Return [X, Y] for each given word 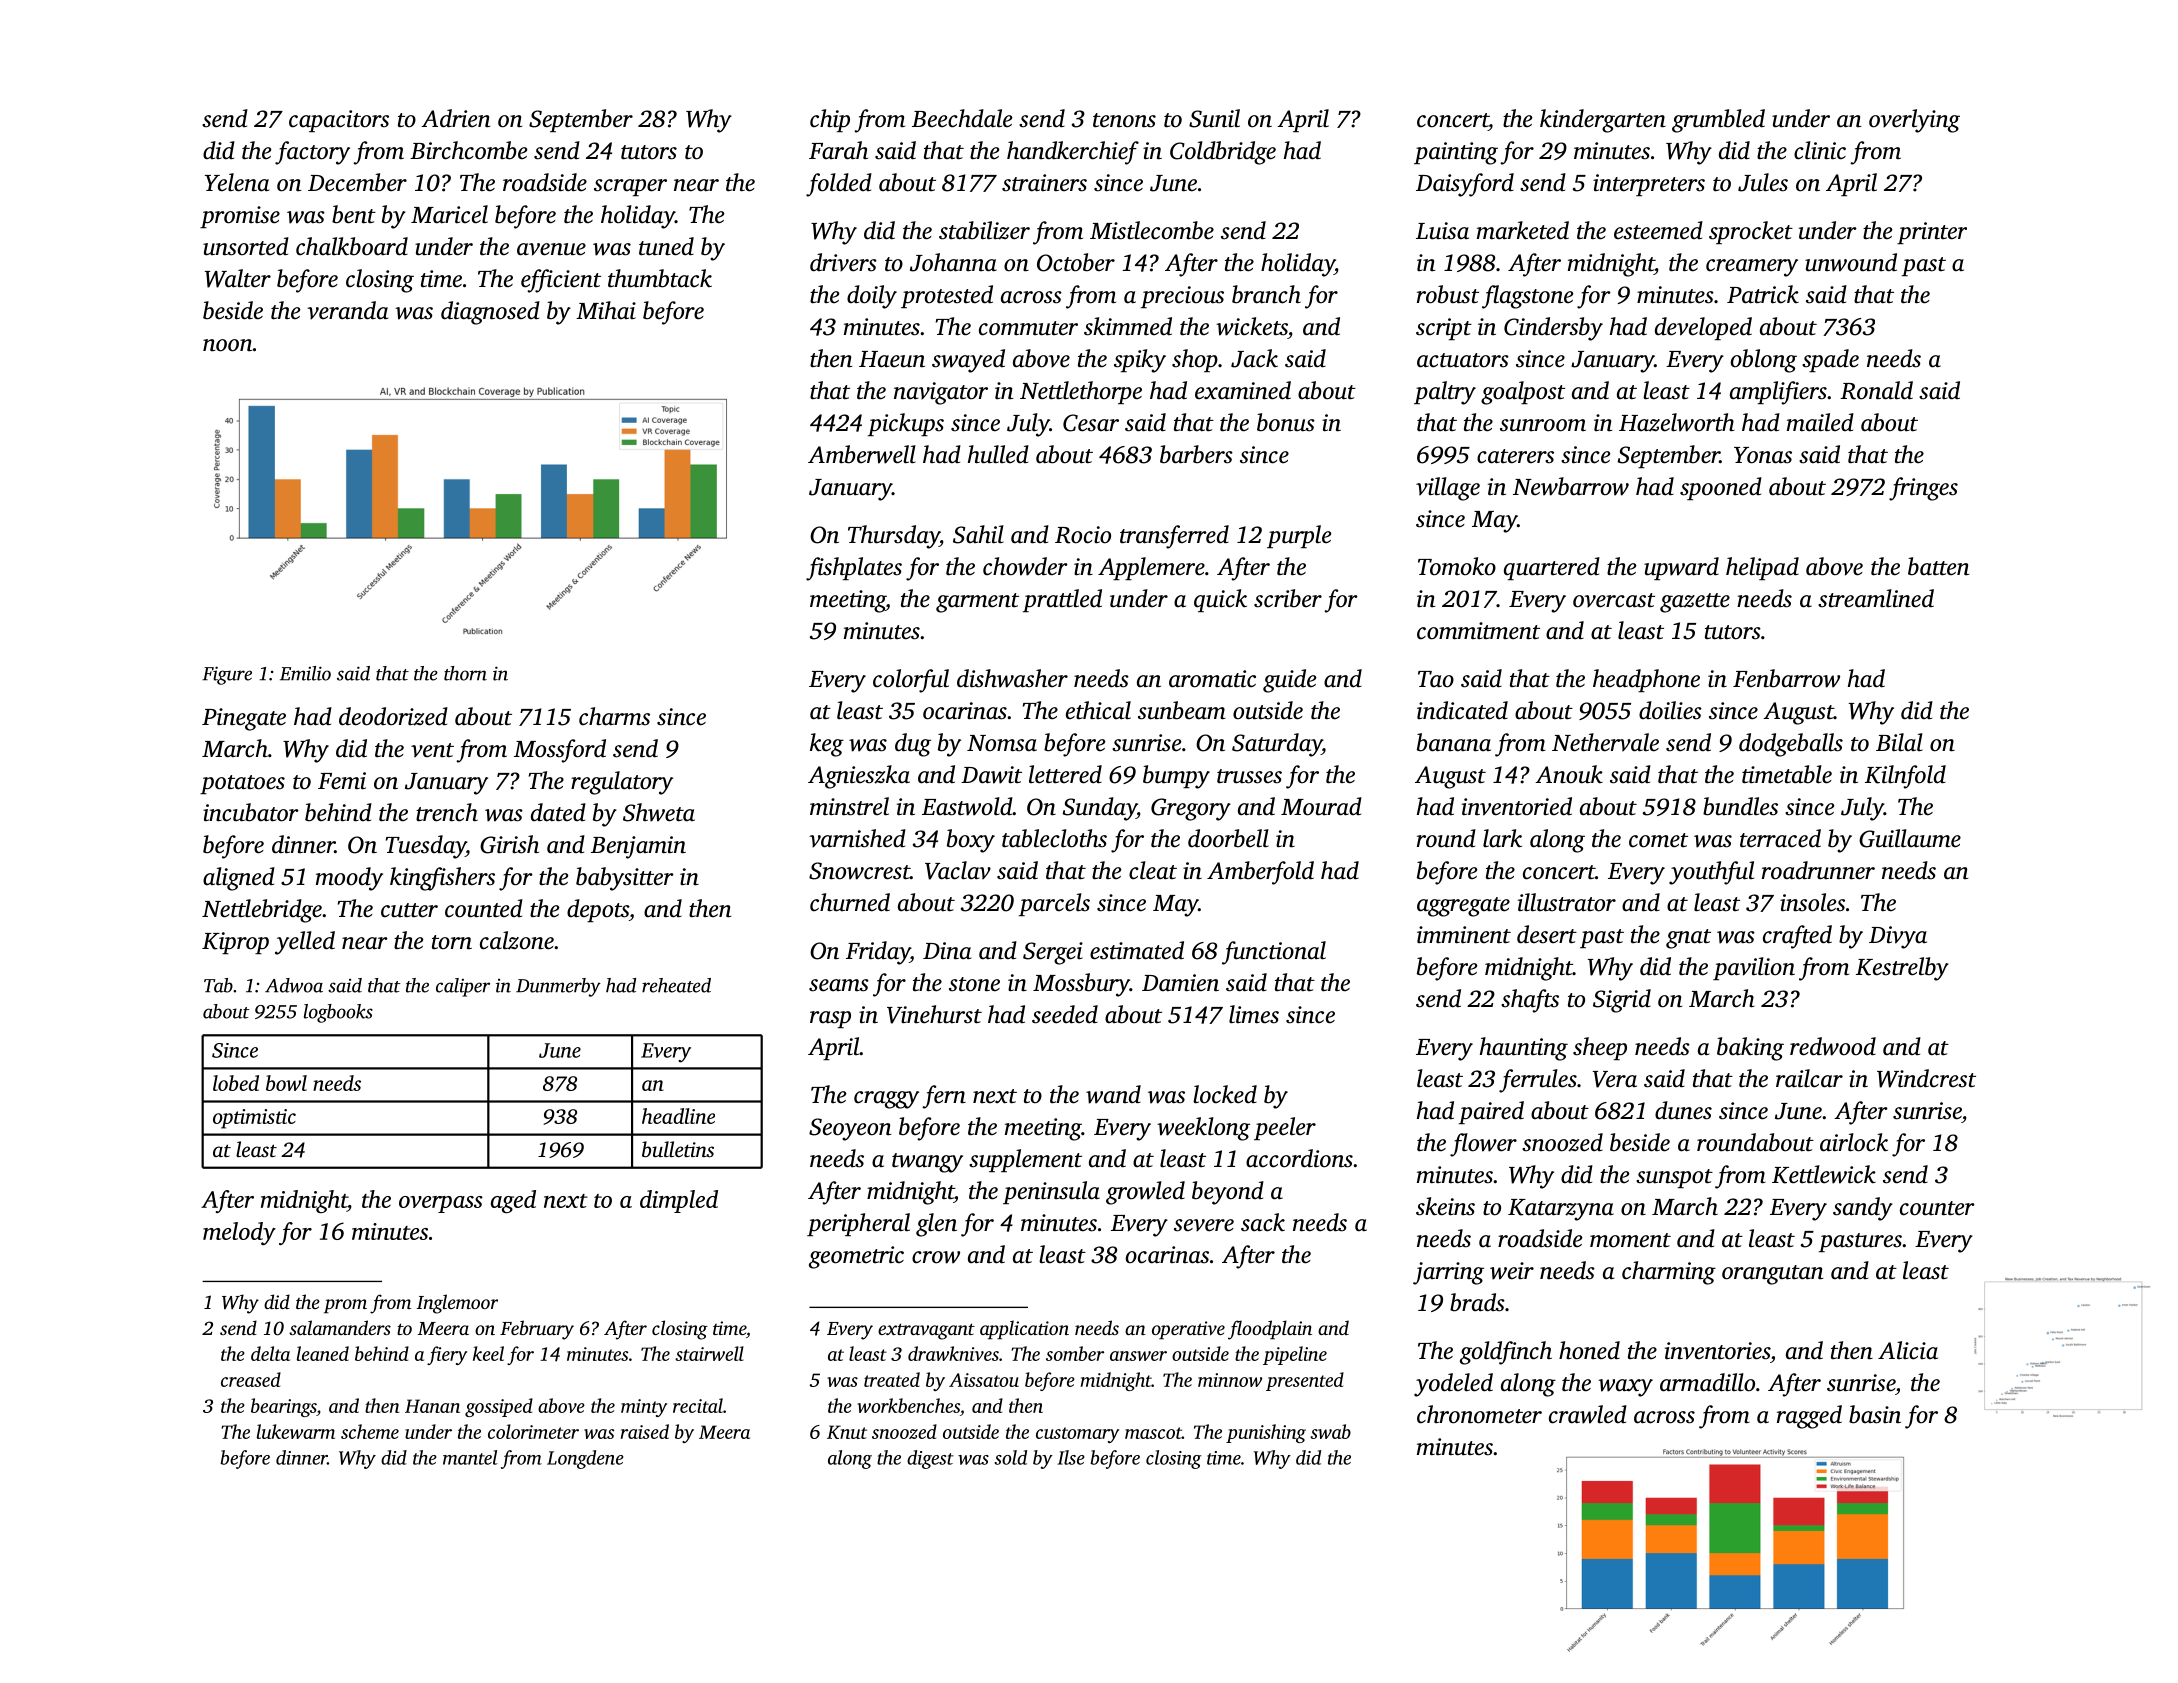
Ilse [1071, 1457]
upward [1681, 568]
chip [830, 120]
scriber [1288, 598]
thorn [465, 673]
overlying [1914, 121]
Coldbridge [1223, 153]
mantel [470, 1457]
